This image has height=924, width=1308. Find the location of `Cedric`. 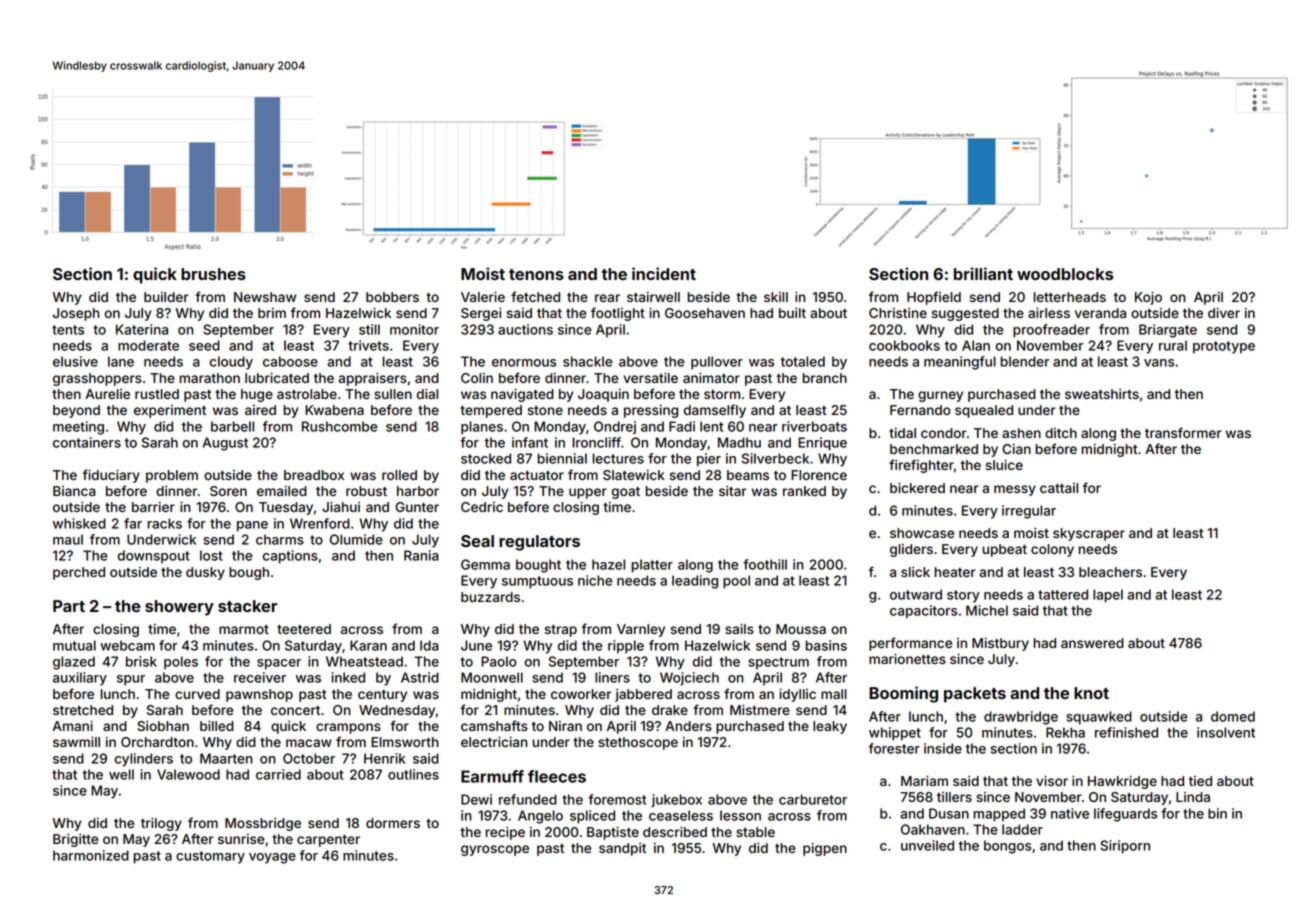

Cedric is located at coordinates (482, 507).
